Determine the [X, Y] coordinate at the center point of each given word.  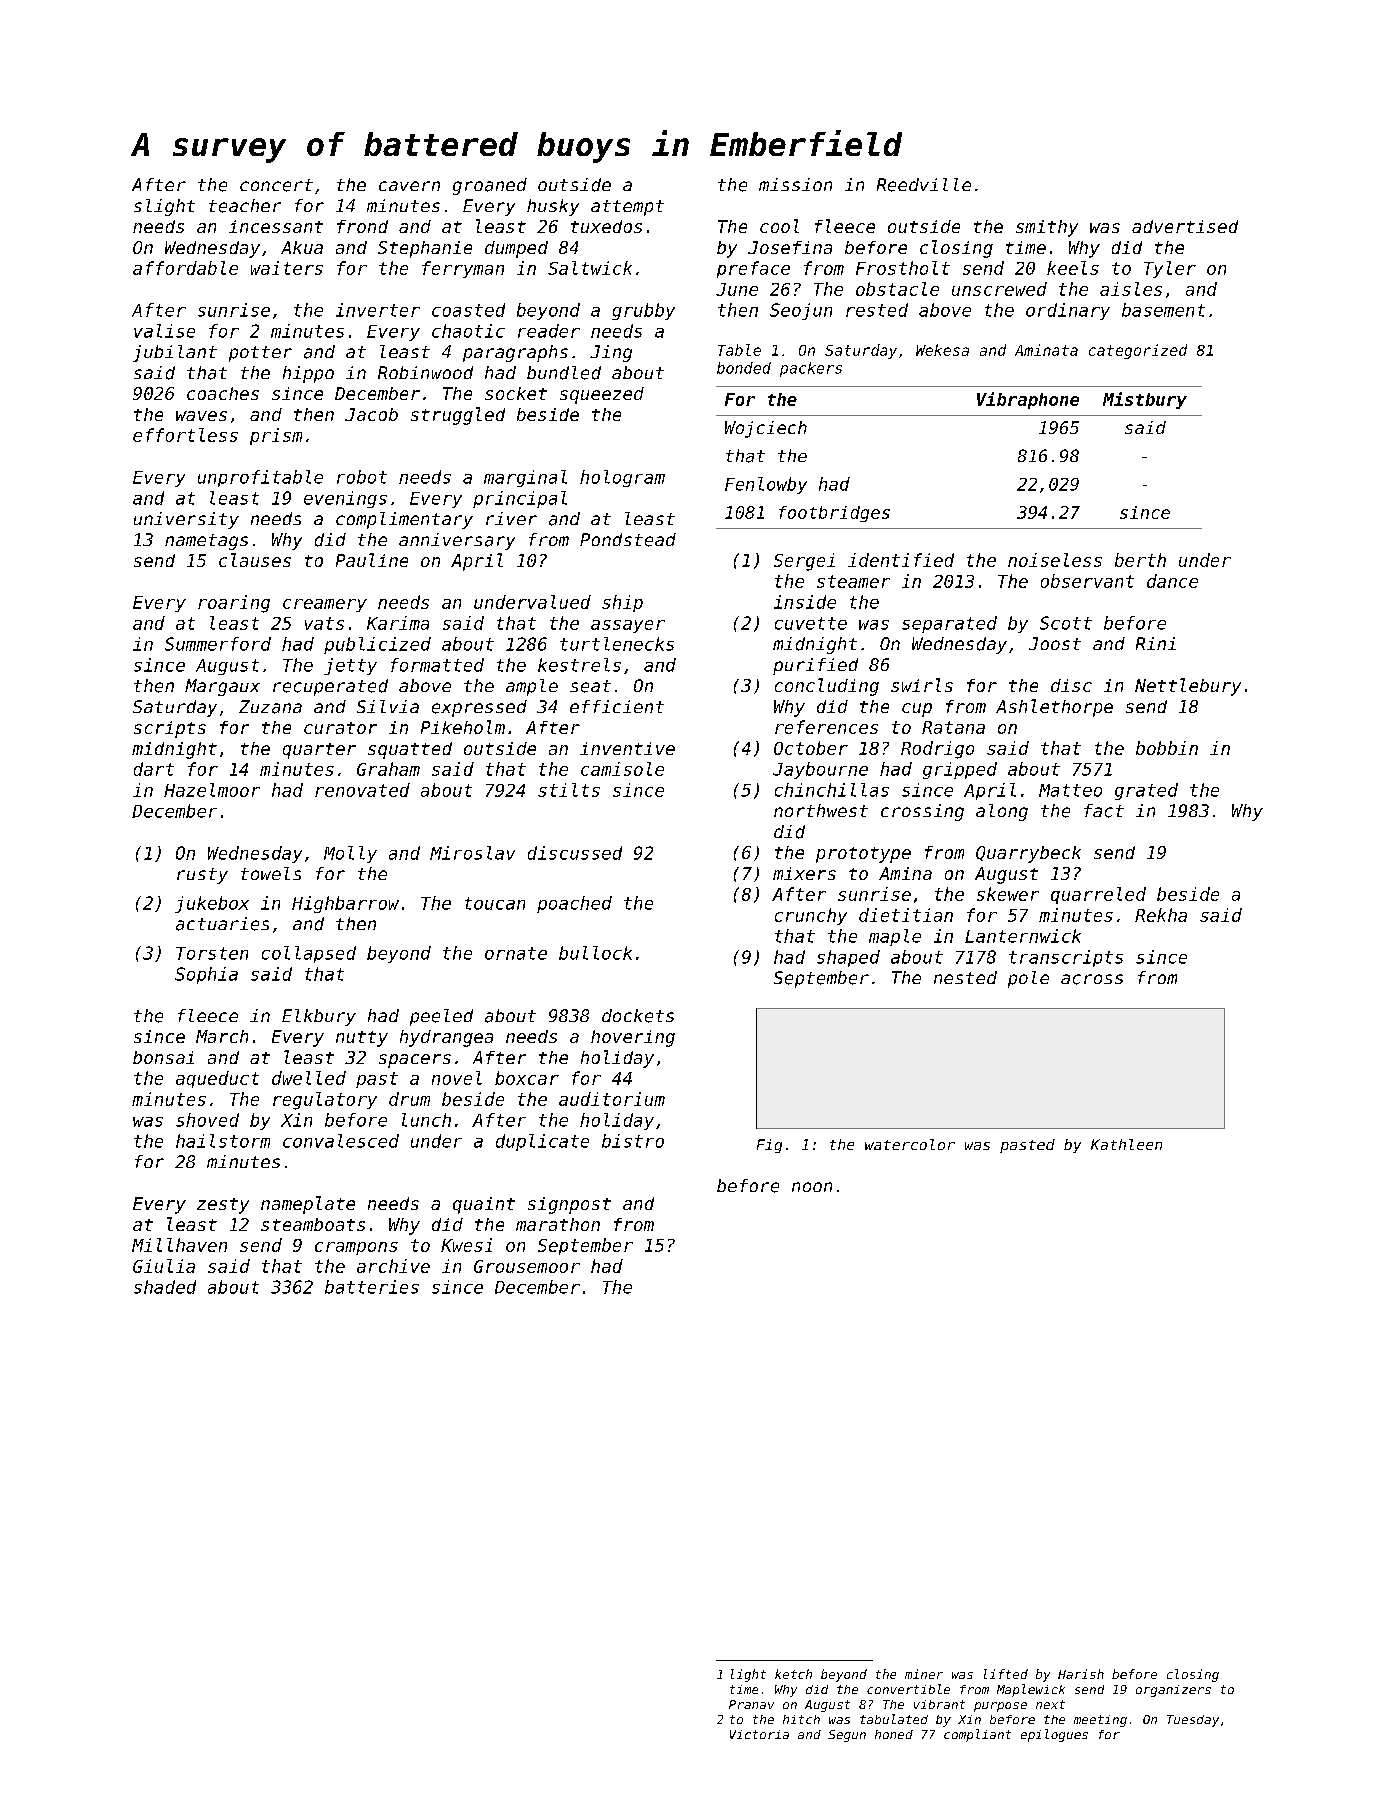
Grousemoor [527, 1266]
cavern [409, 186]
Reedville [924, 185]
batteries [372, 1287]
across [1092, 979]
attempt [627, 208]
